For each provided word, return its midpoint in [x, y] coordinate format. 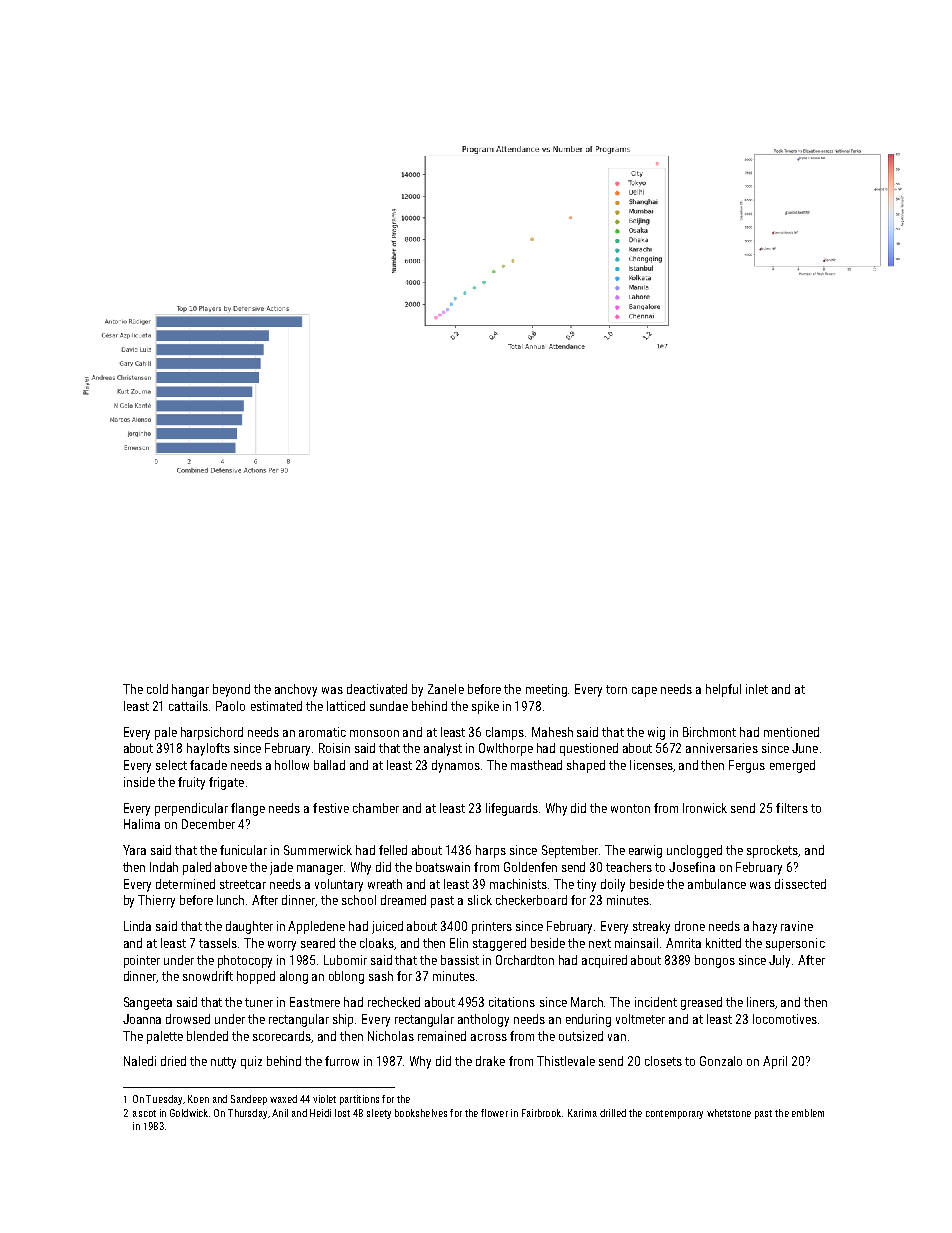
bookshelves [421, 1113]
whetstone [729, 1113]
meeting [546, 690]
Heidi [320, 1113]
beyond [231, 690]
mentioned [791, 732]
